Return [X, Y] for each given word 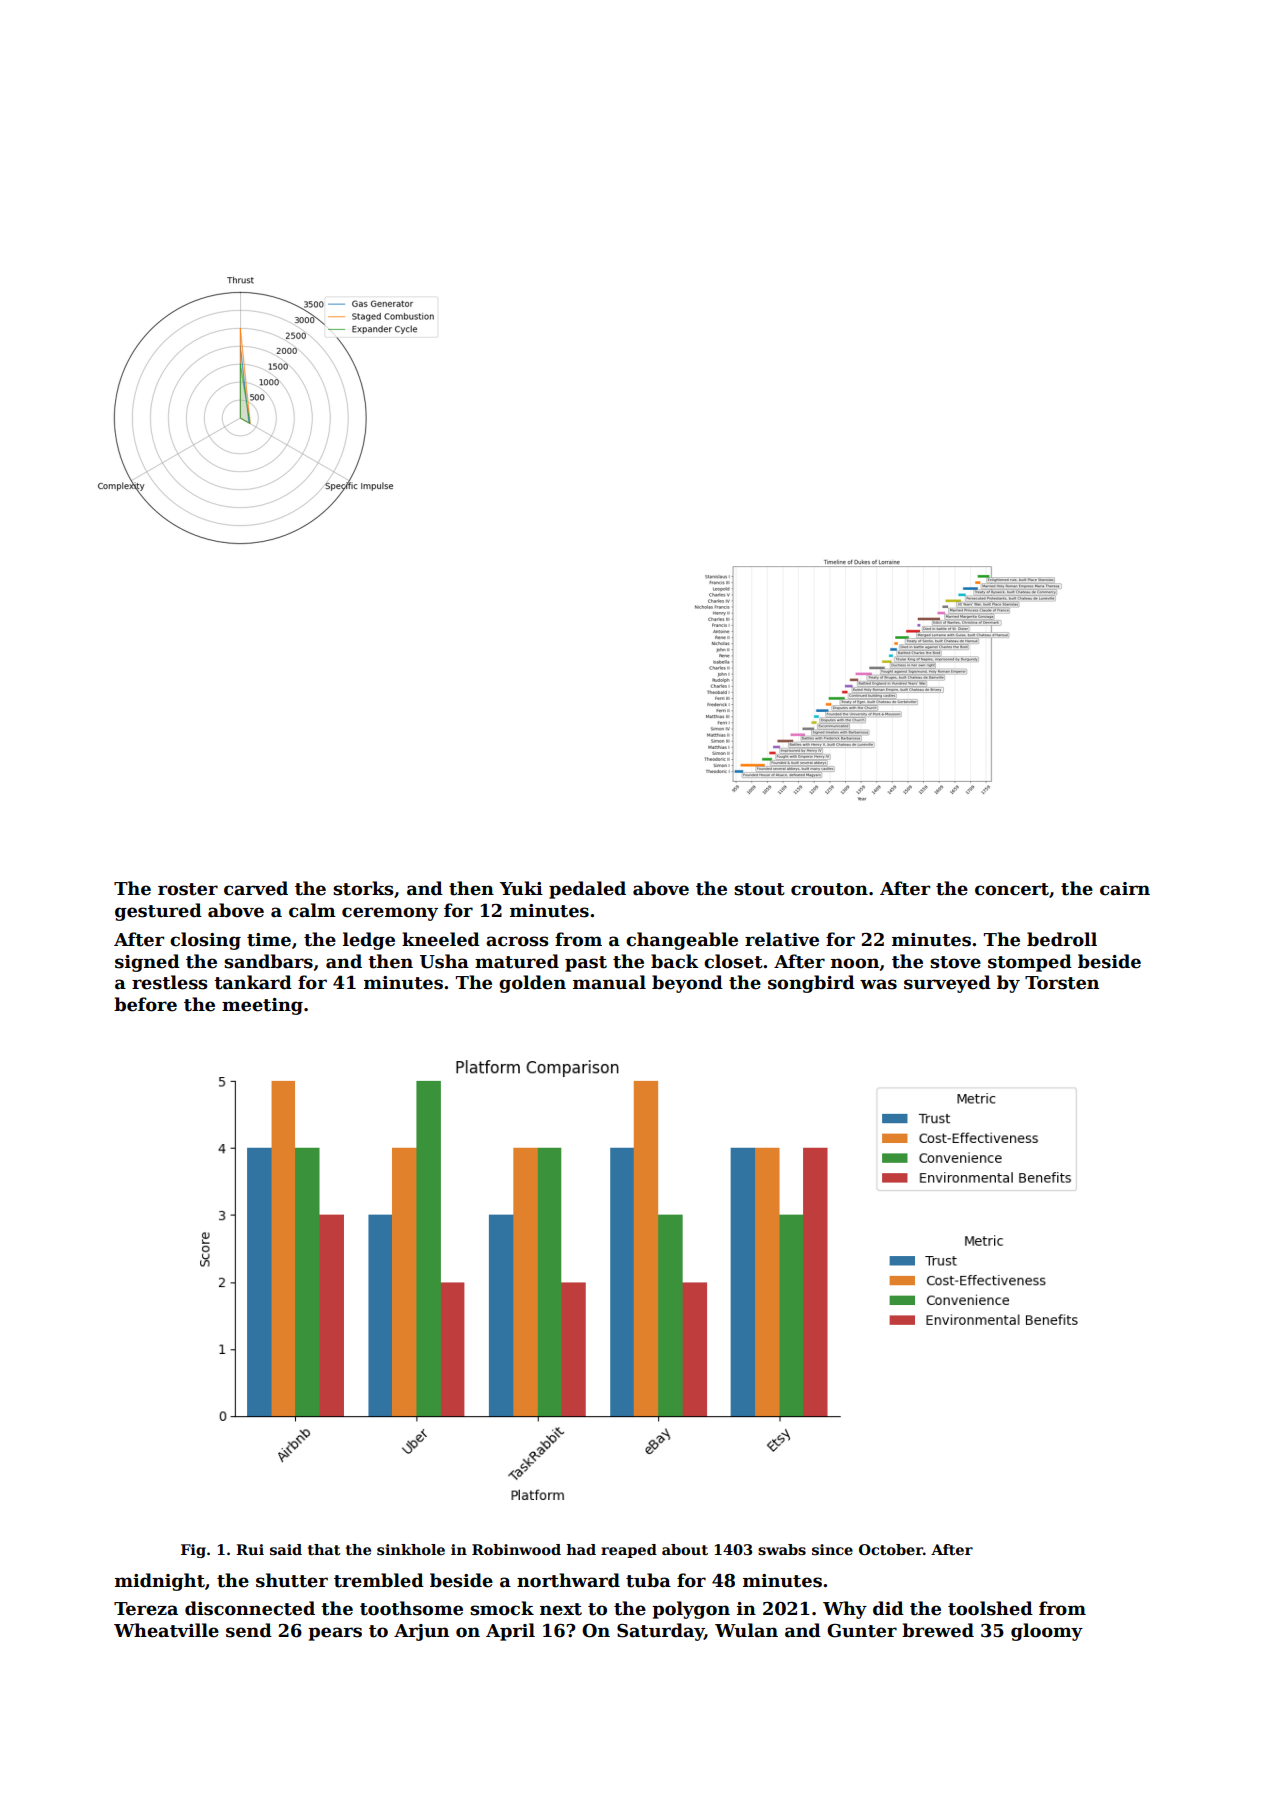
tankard [253, 982]
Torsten [1062, 983]
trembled [379, 1580]
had [581, 1549]
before [145, 1004]
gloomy [1047, 1632]
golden [532, 984]
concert [1012, 889]
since [832, 1549]
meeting [262, 1006]
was [878, 984]
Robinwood [516, 1549]
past [586, 964]
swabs [782, 1549]
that [324, 1549]
